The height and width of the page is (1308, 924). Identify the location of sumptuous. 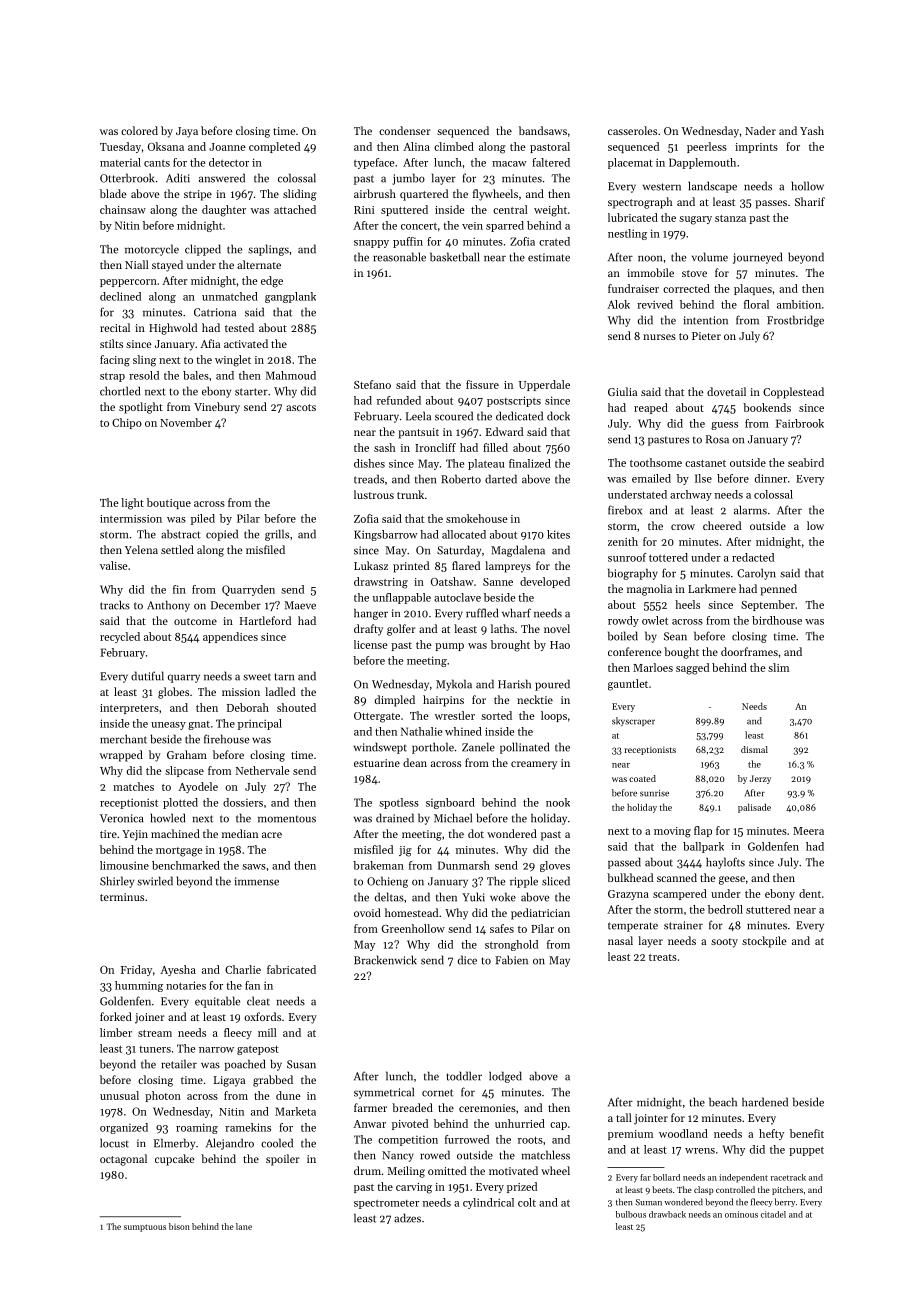
(145, 1228).
